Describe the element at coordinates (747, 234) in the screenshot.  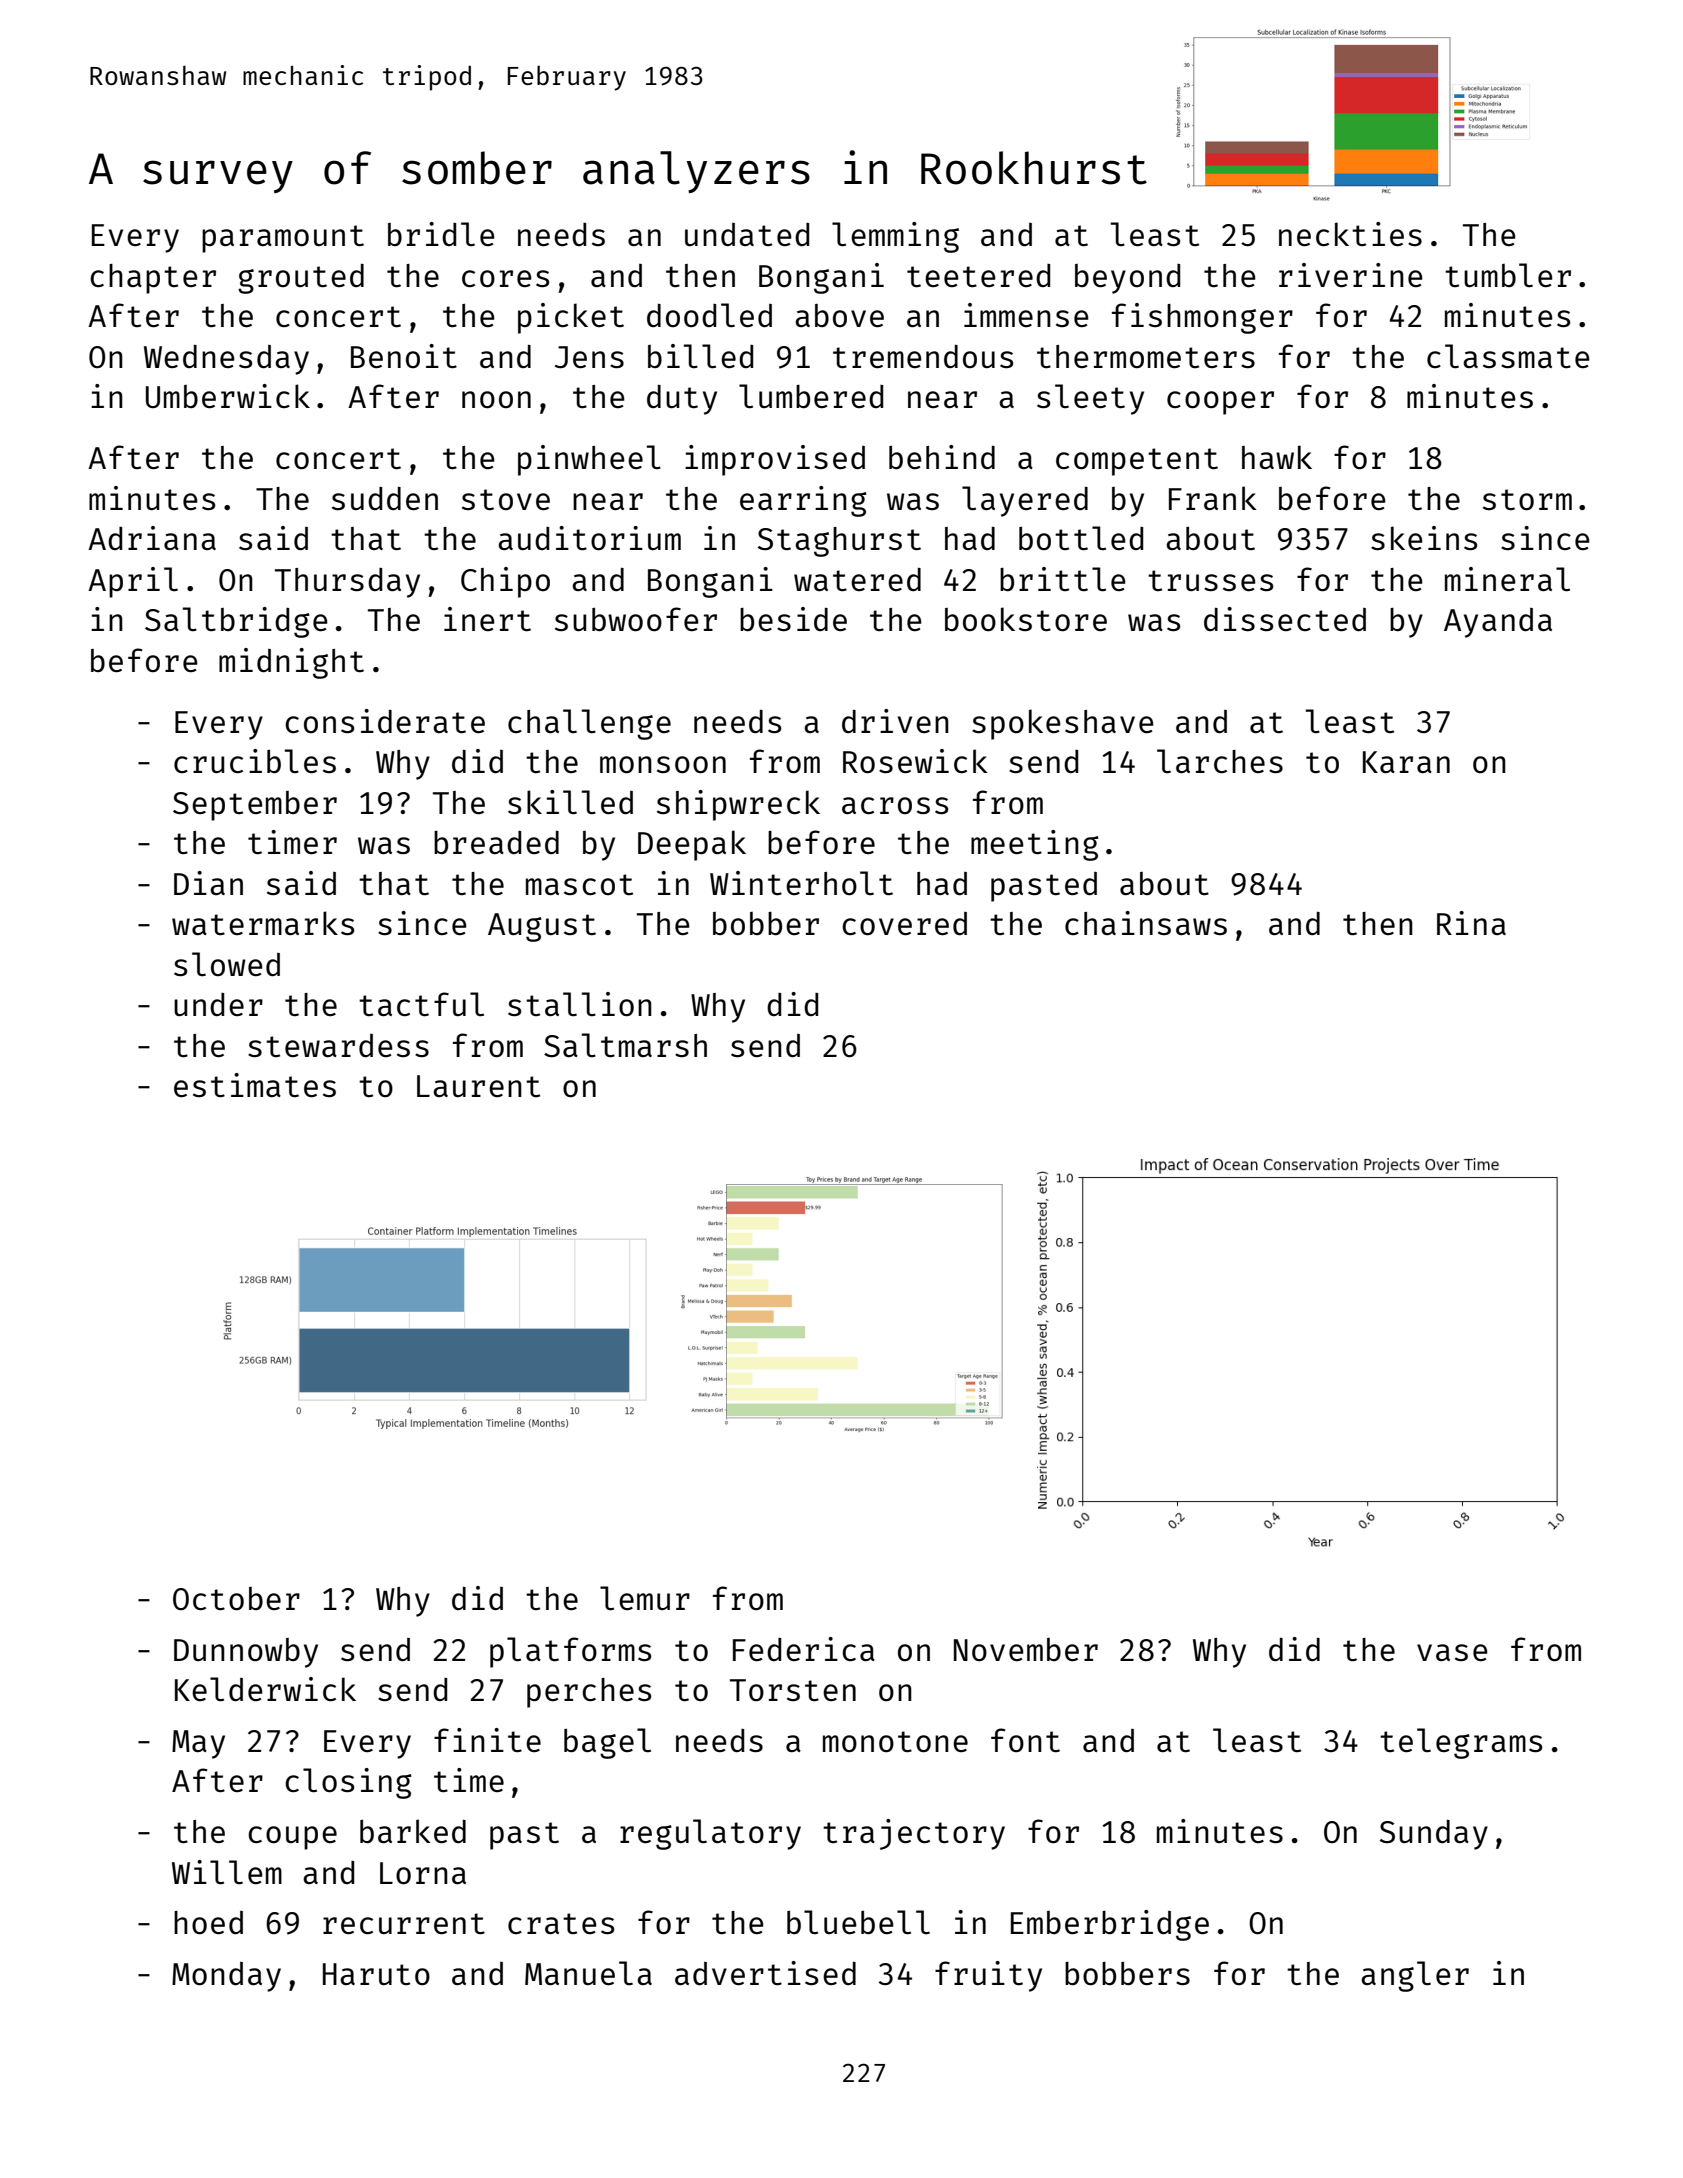
I see `undated` at that location.
